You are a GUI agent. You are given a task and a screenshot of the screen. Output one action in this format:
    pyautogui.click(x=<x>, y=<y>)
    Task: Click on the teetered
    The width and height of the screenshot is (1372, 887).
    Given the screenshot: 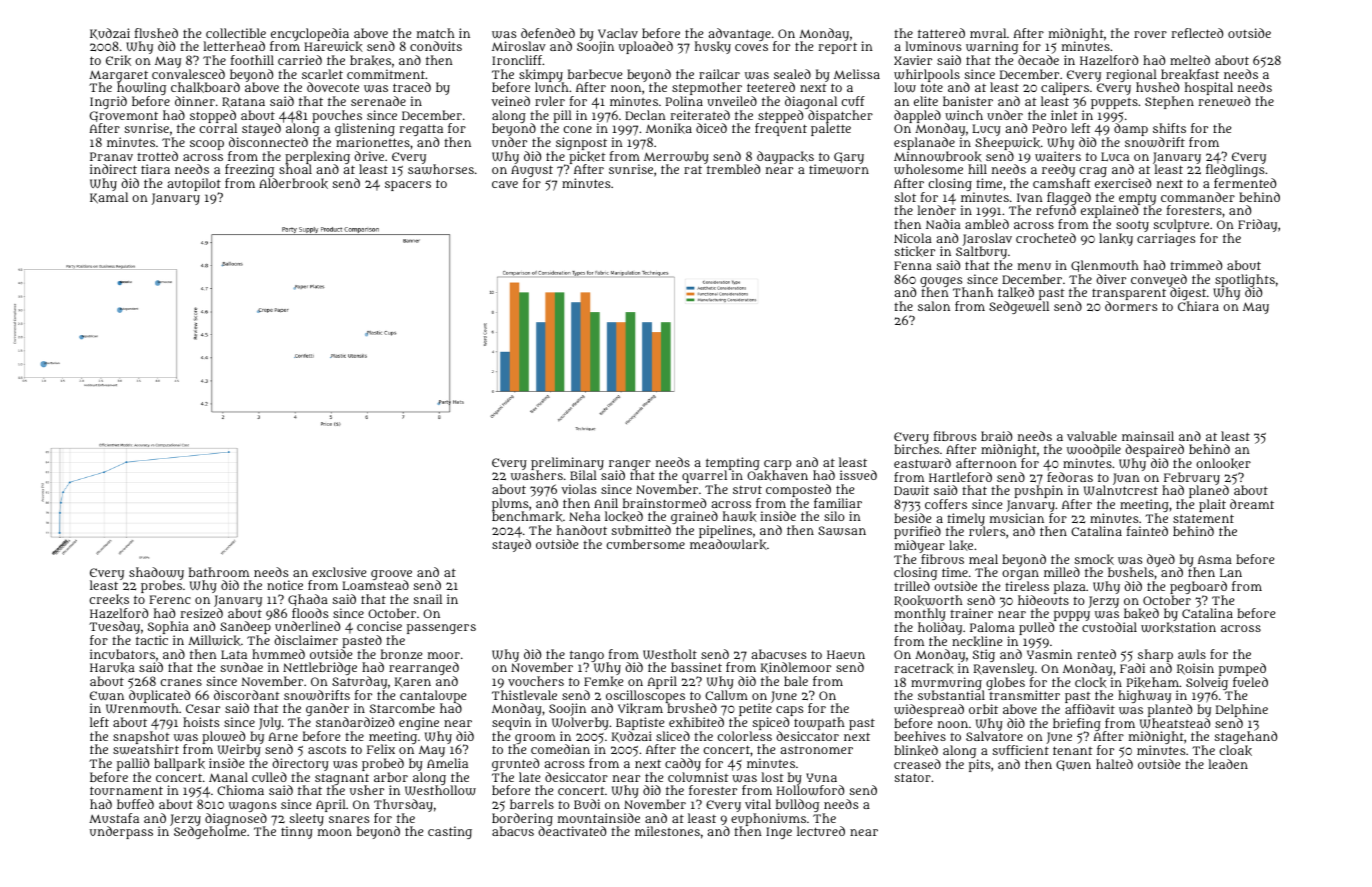 What is the action you would take?
    pyautogui.click(x=771, y=87)
